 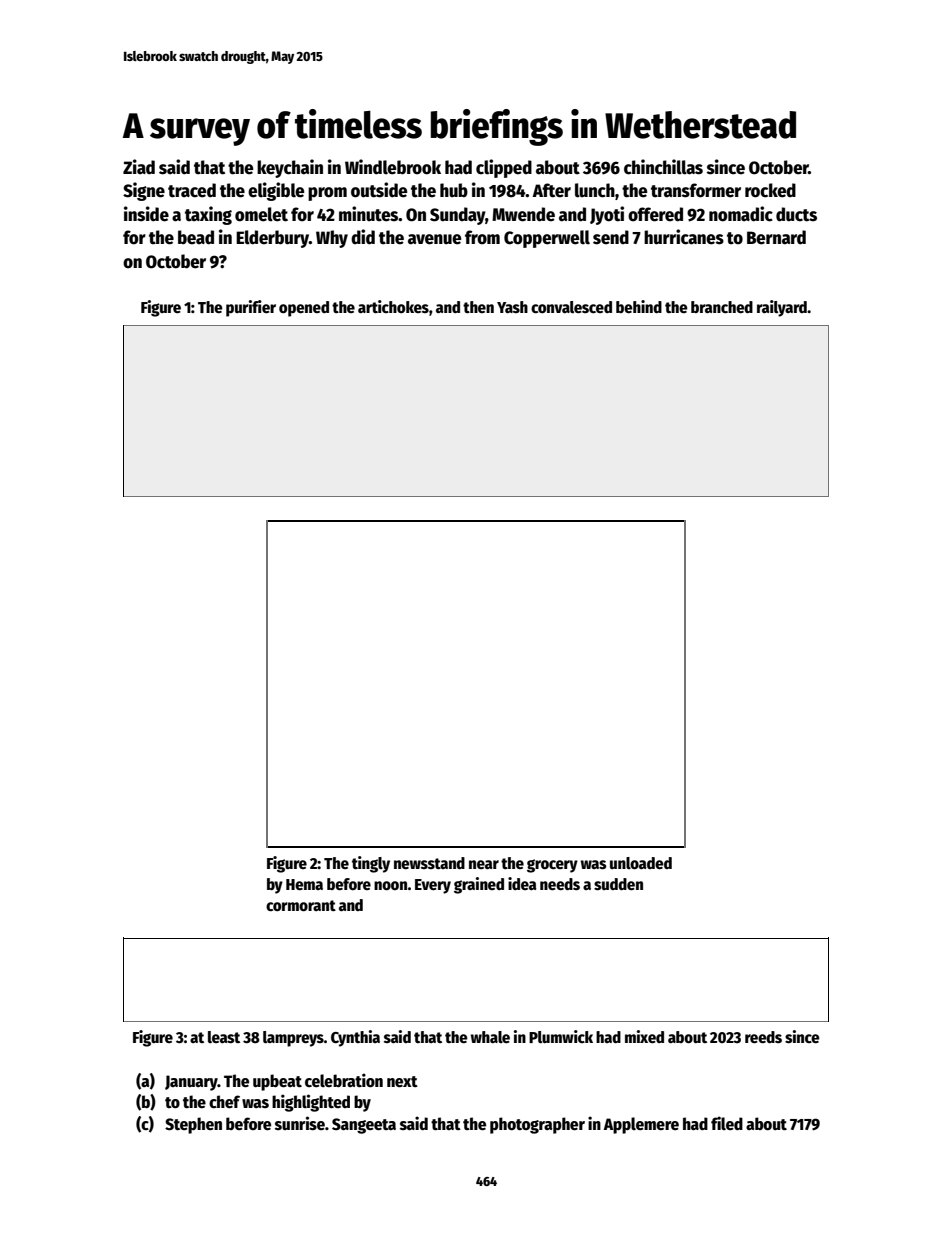 I want to click on artichokes, so click(x=393, y=306).
